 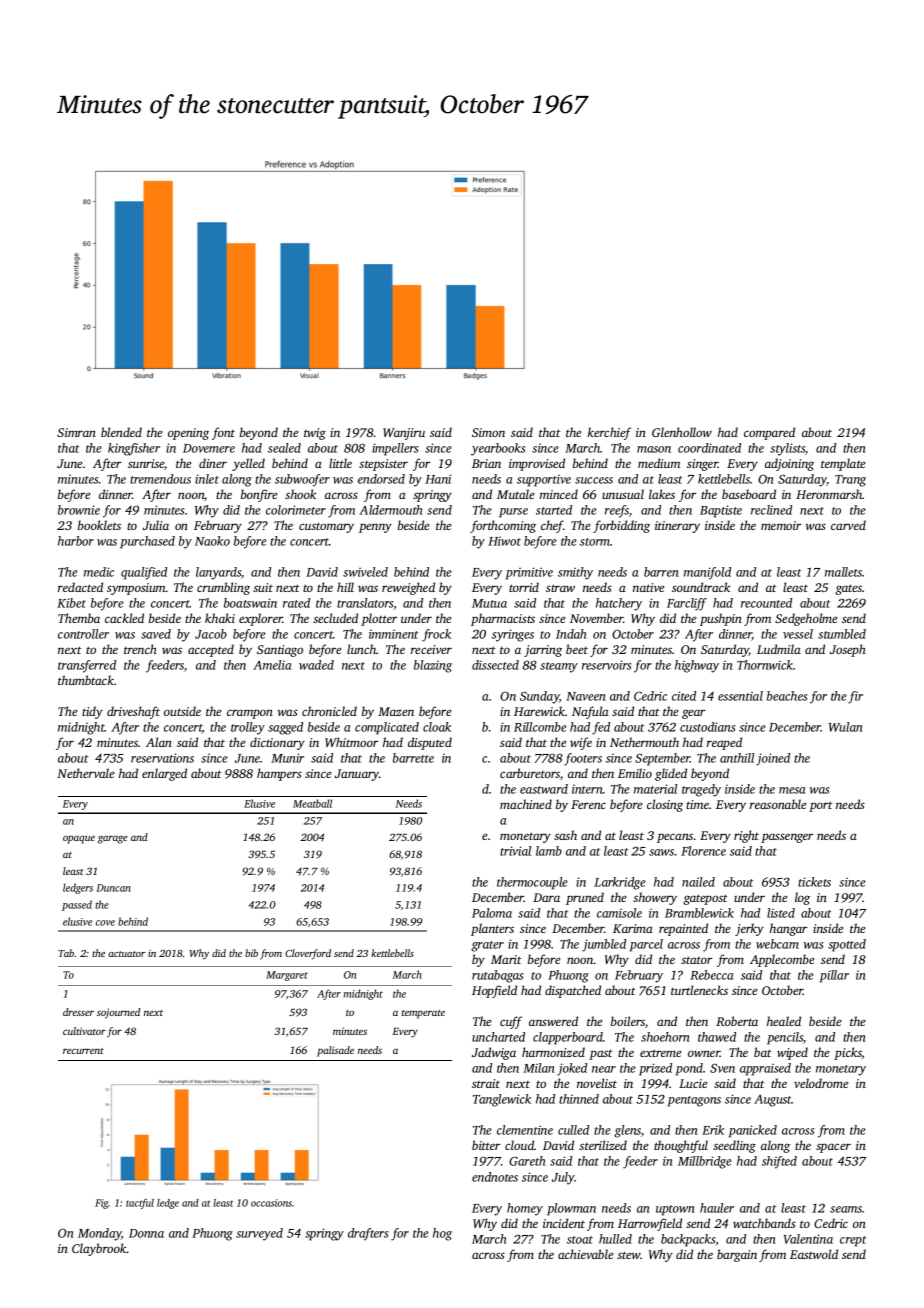 What do you see at coordinates (395, 449) in the screenshot?
I see `impellers` at bounding box center [395, 449].
